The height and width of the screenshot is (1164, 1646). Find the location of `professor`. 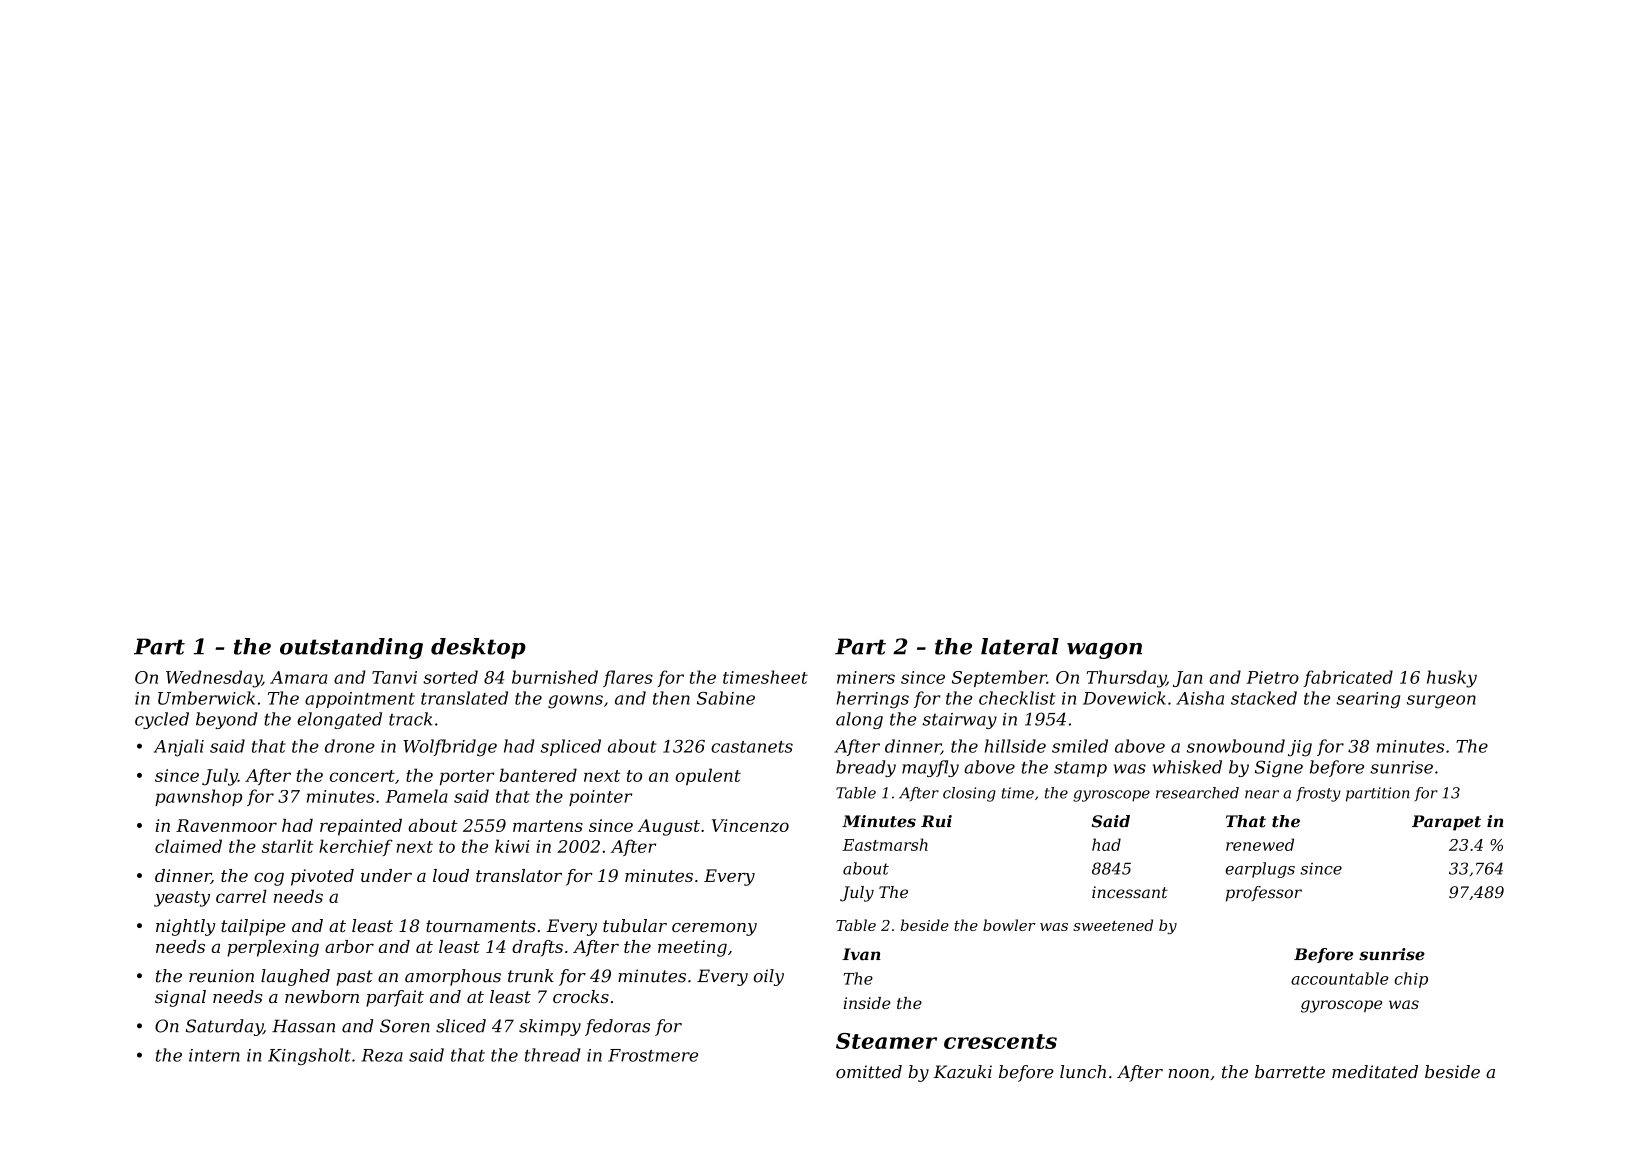

professor is located at coordinates (1264, 894).
